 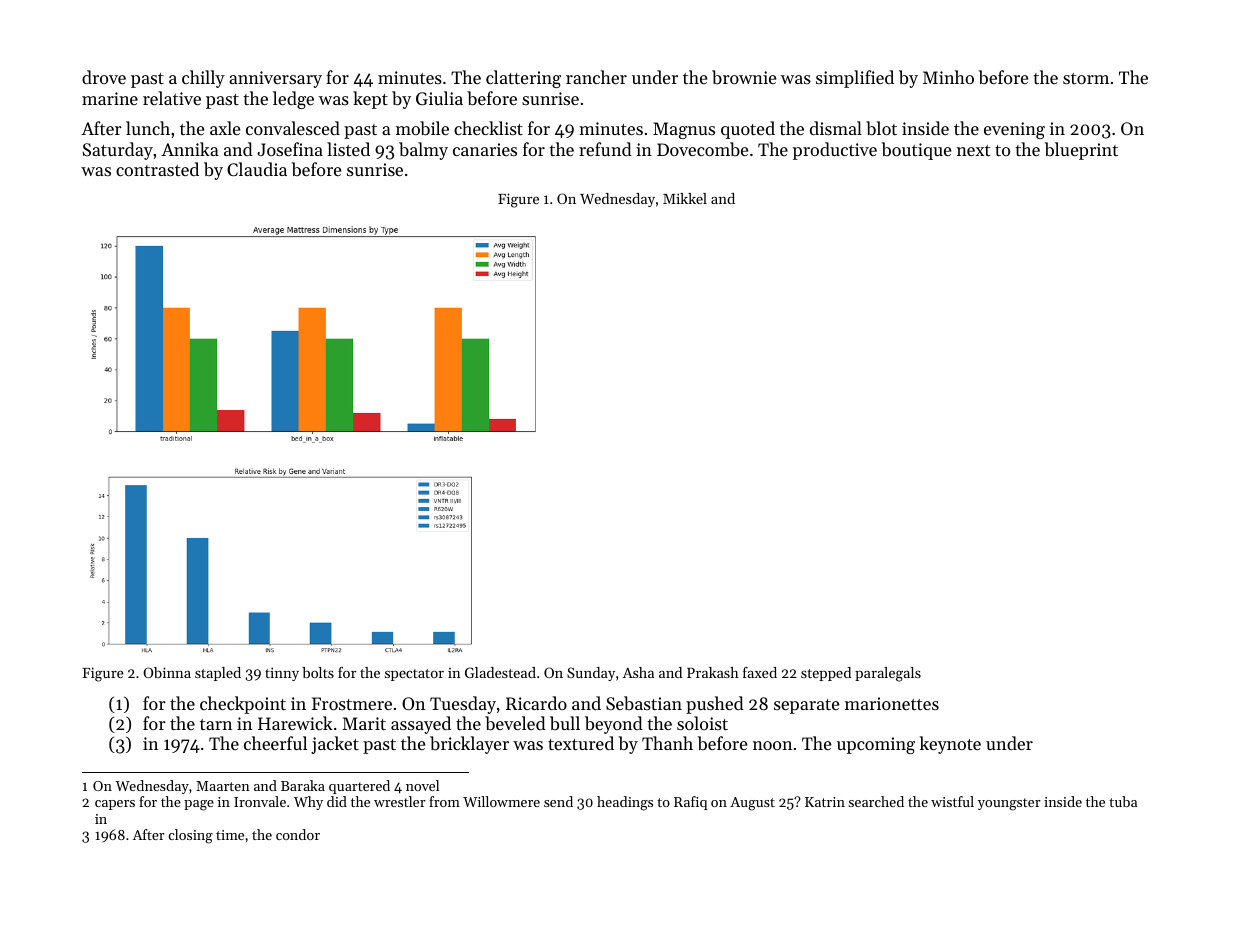 What do you see at coordinates (685, 198) in the screenshot?
I see `Mikkel` at bounding box center [685, 198].
